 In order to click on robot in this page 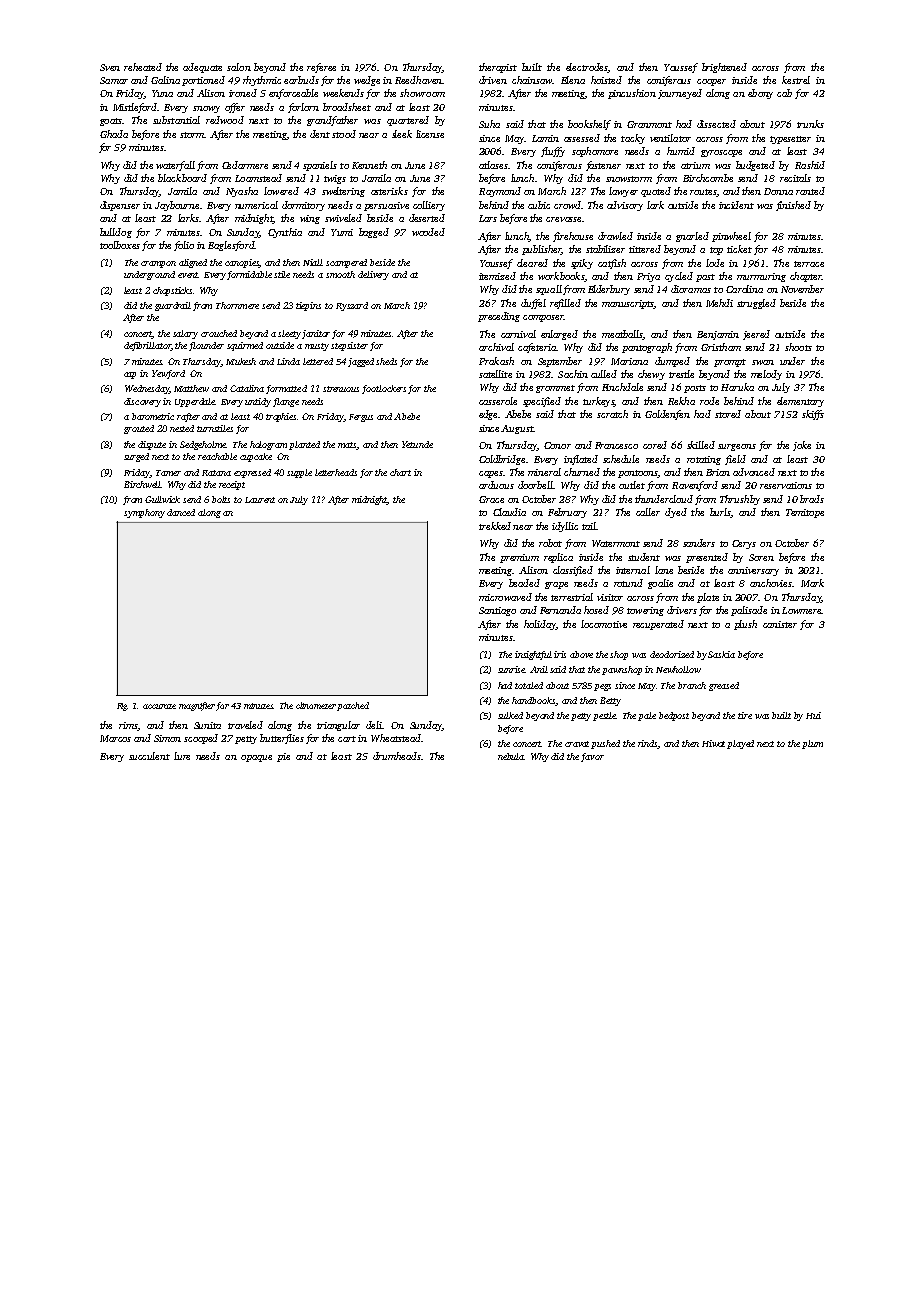, I will do `click(550, 543)`.
